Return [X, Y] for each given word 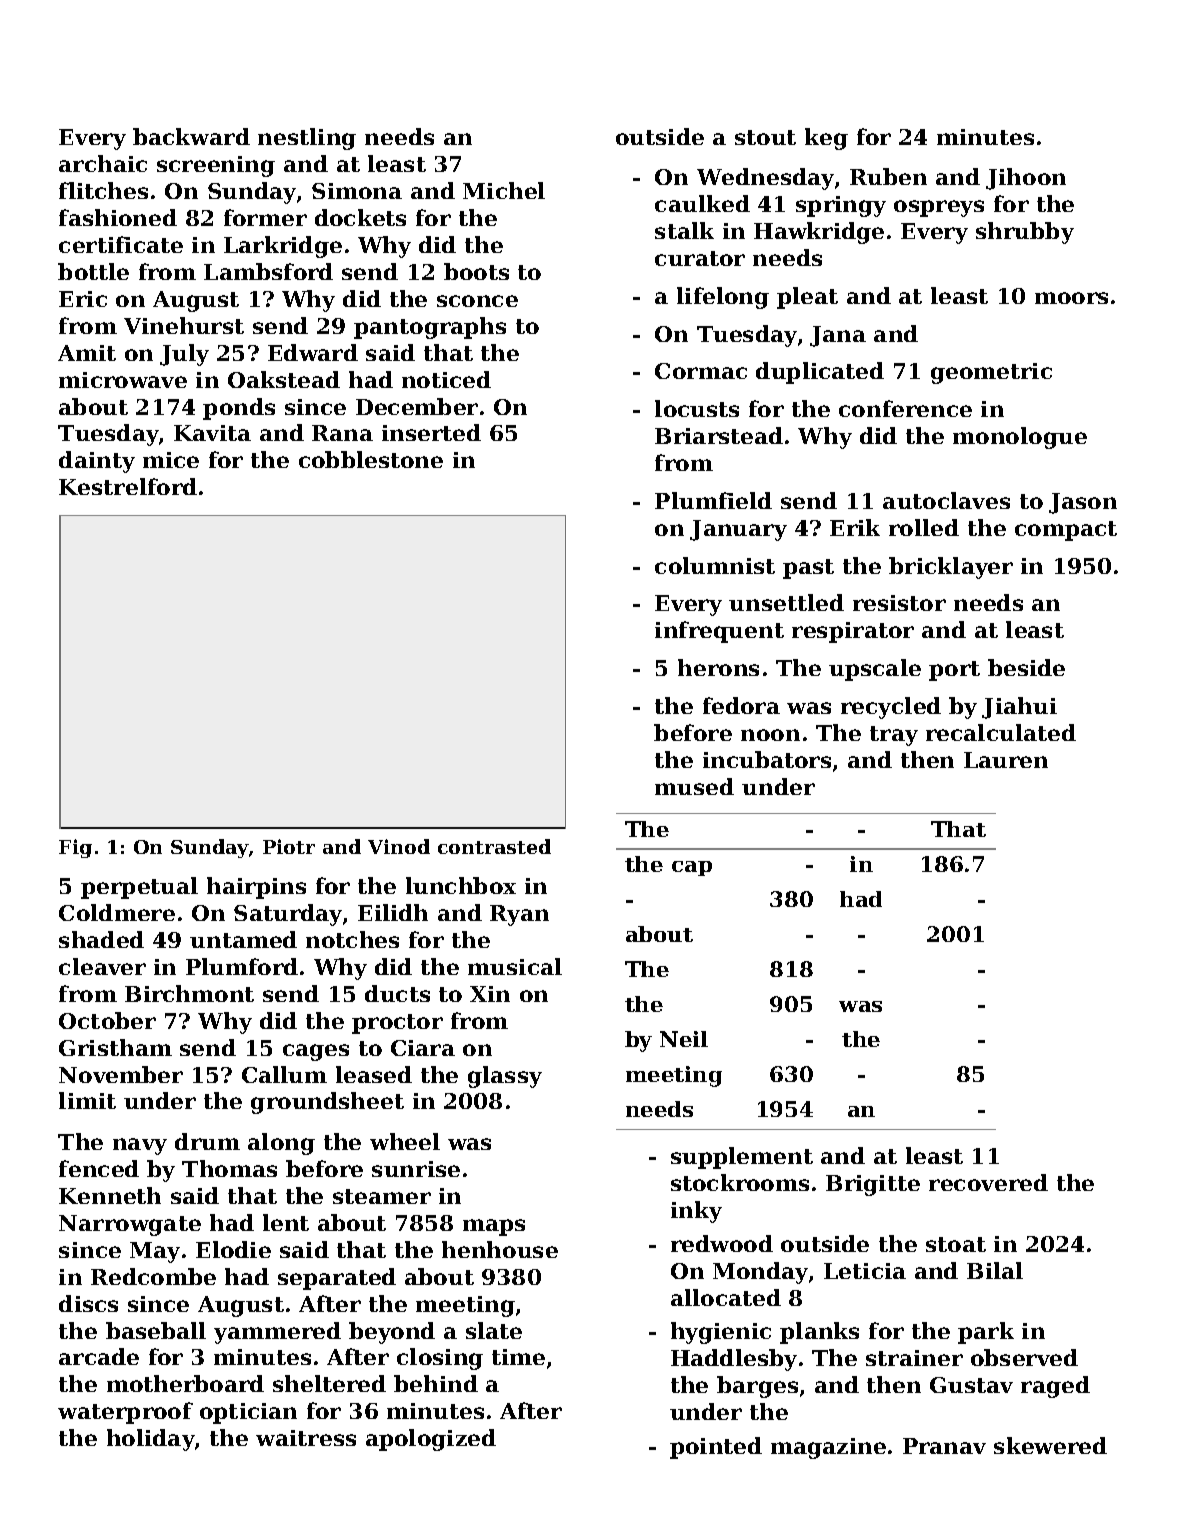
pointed [716, 1448]
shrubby [1025, 233]
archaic [103, 163]
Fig [75, 848]
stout [765, 137]
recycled [891, 708]
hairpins [256, 888]
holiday [151, 1440]
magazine [828, 1448]
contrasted [494, 846]
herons [718, 667]
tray [894, 736]
